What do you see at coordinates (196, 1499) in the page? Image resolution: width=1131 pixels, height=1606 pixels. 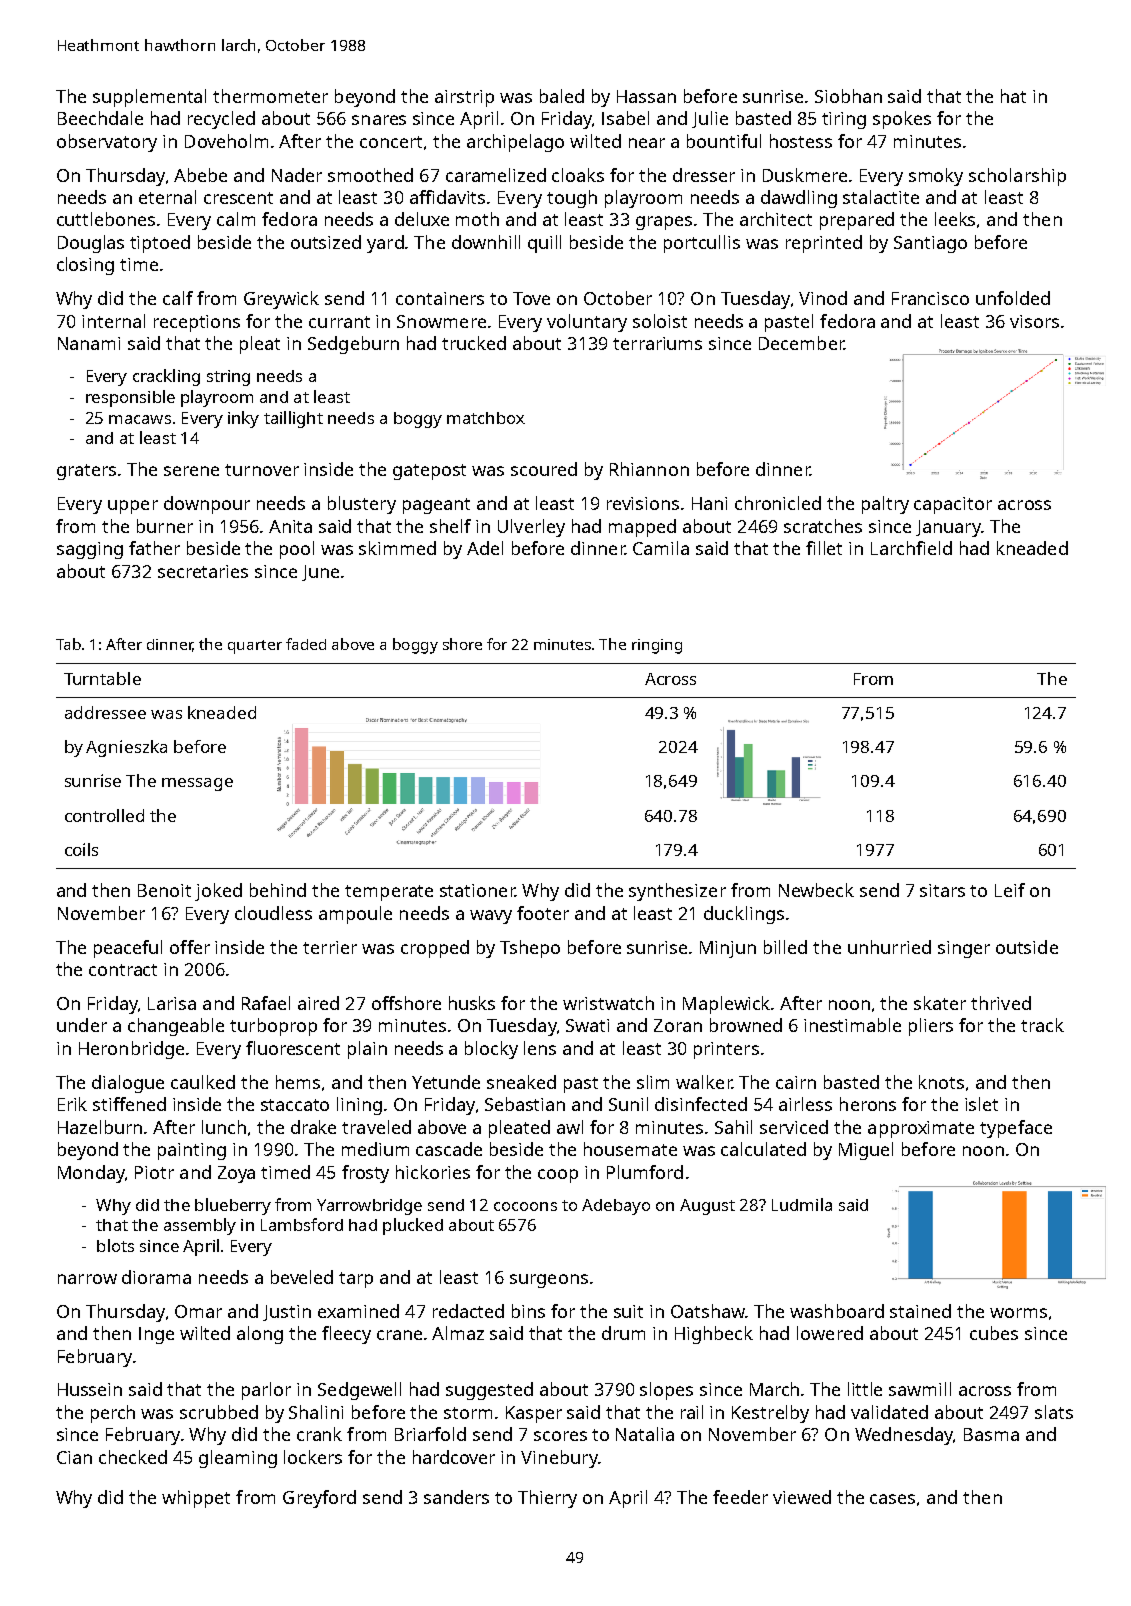 I see `whippet` at bounding box center [196, 1499].
